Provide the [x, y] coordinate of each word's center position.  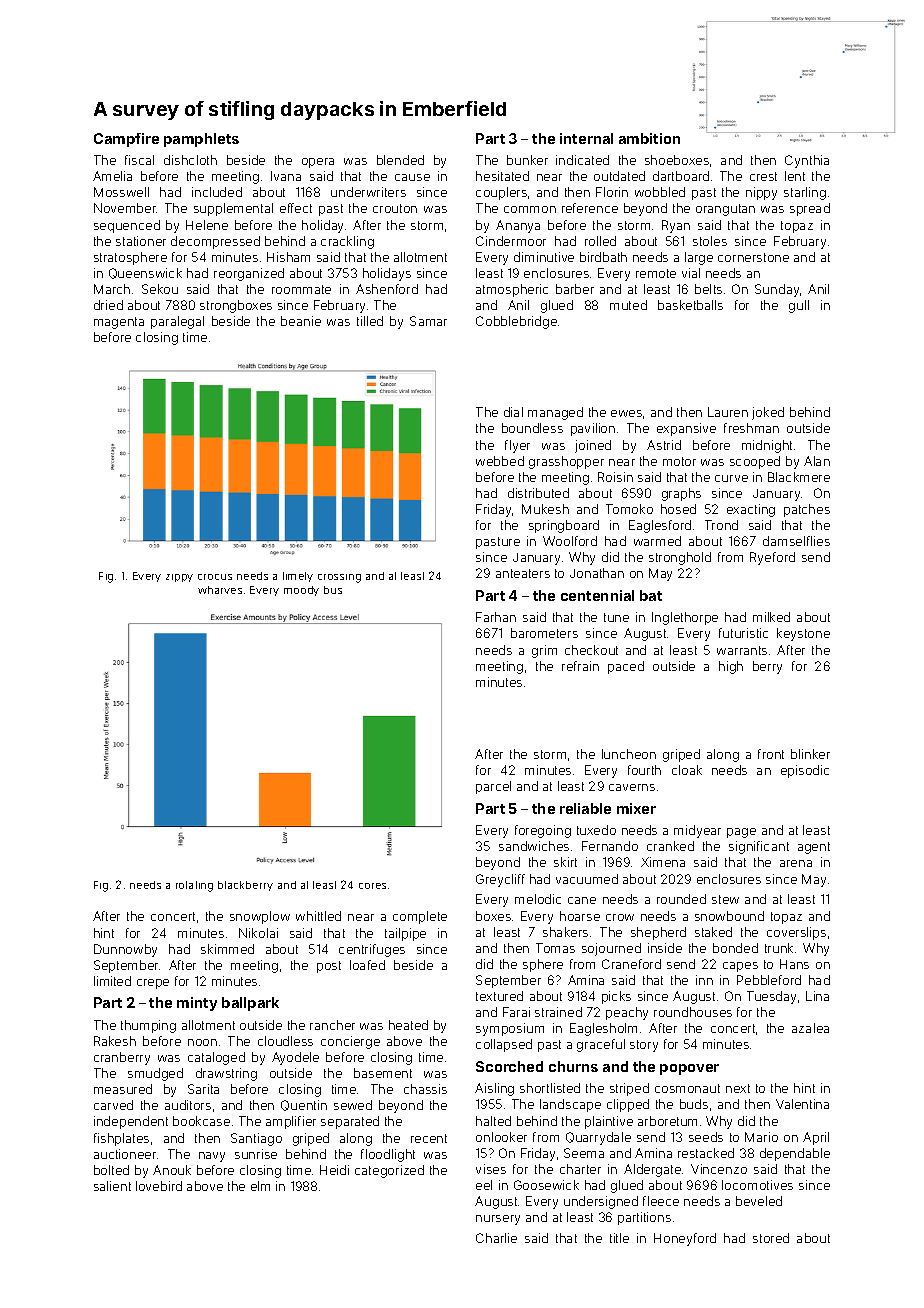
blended [400, 160]
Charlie [496, 1238]
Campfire [126, 140]
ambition [649, 138]
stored [771, 1238]
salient [112, 1186]
